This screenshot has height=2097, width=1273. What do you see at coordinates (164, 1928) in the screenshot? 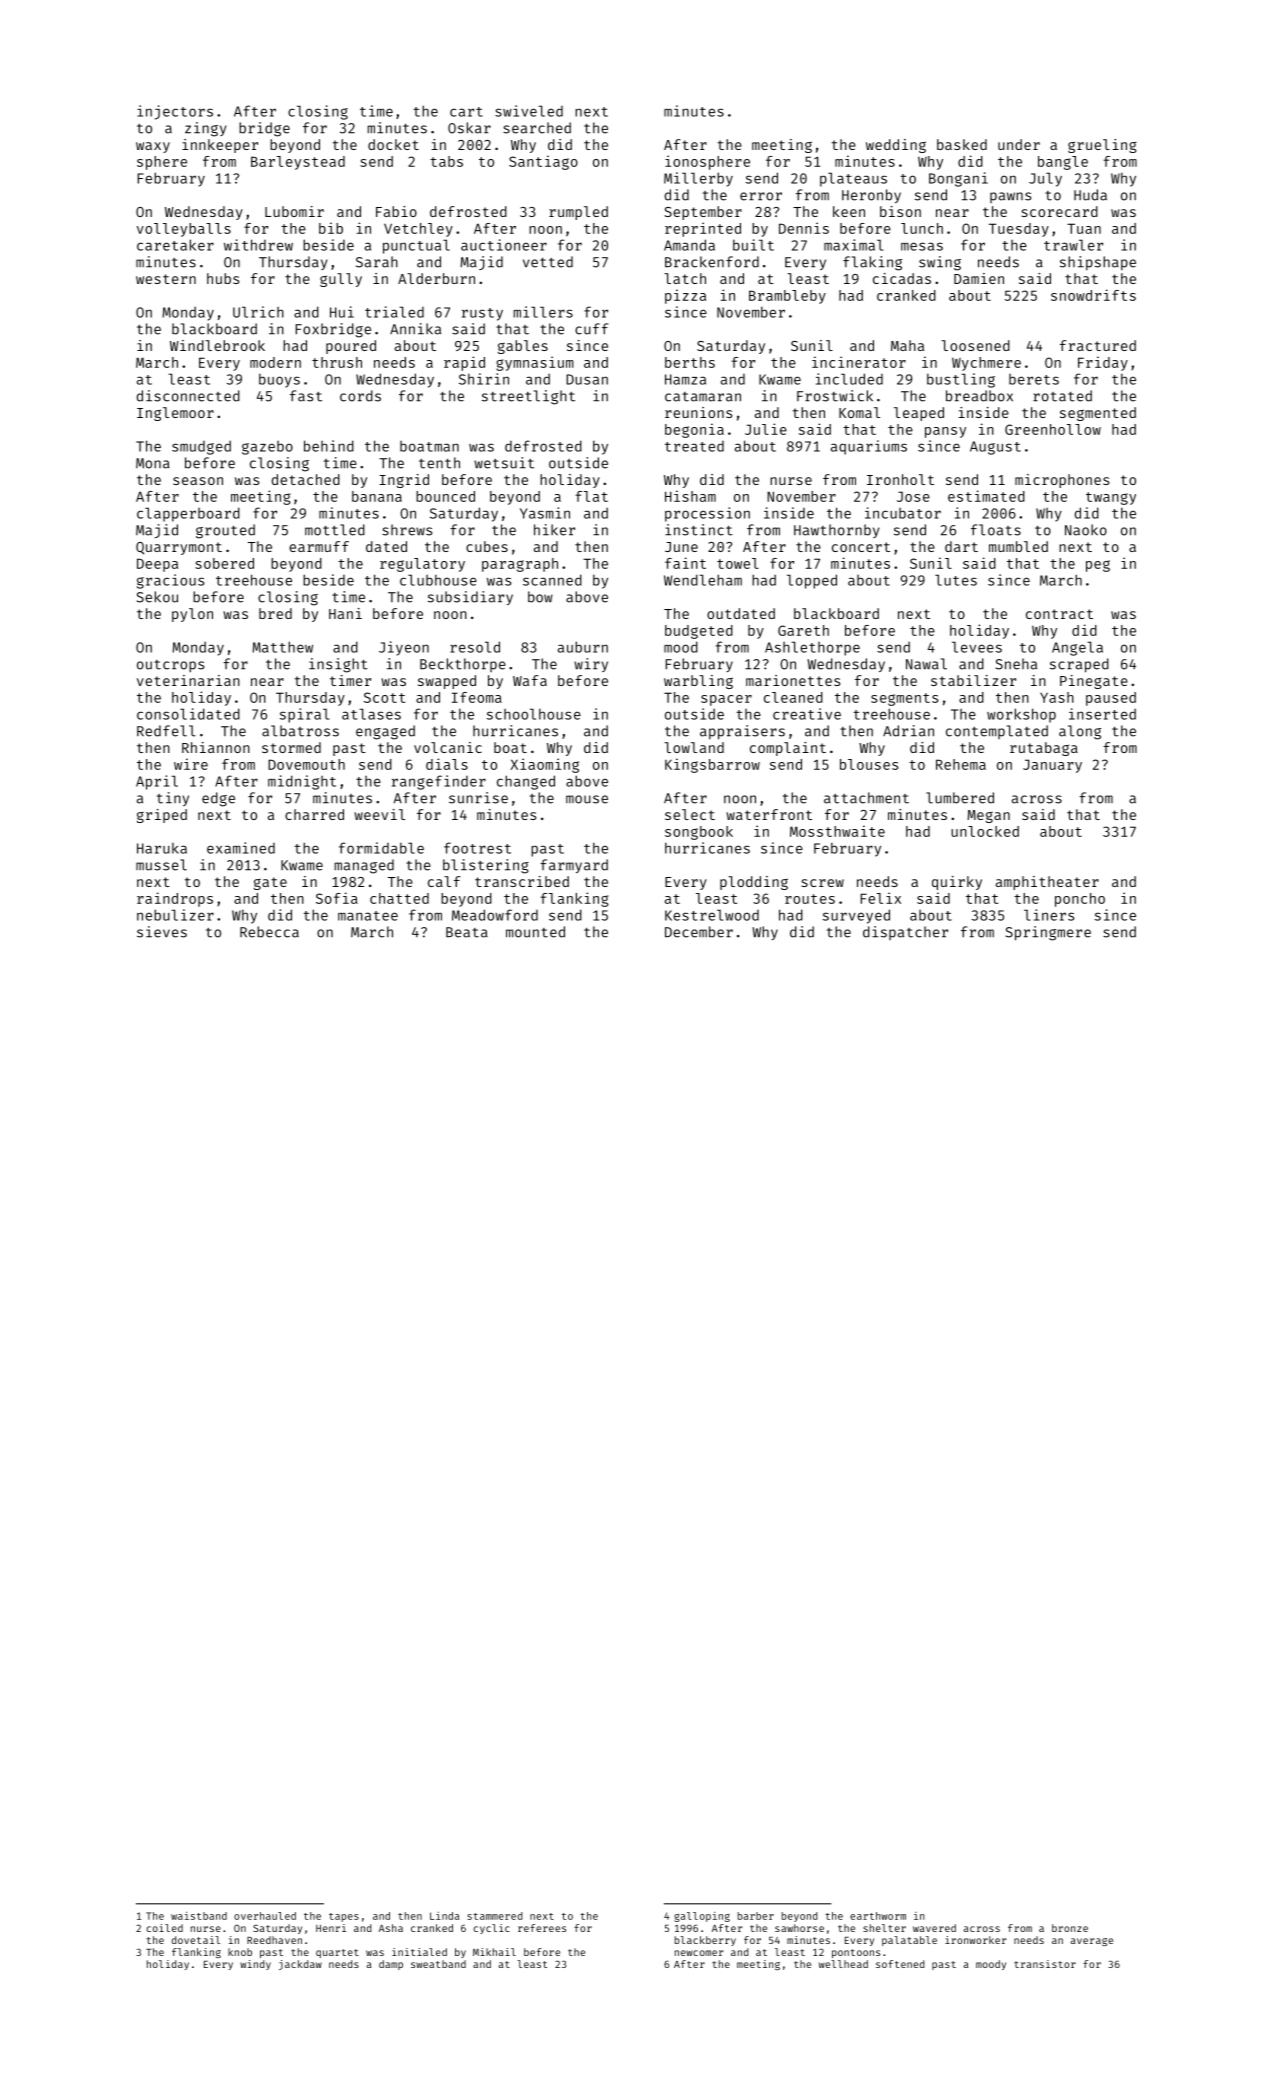
I see `coiled` at bounding box center [164, 1928].
